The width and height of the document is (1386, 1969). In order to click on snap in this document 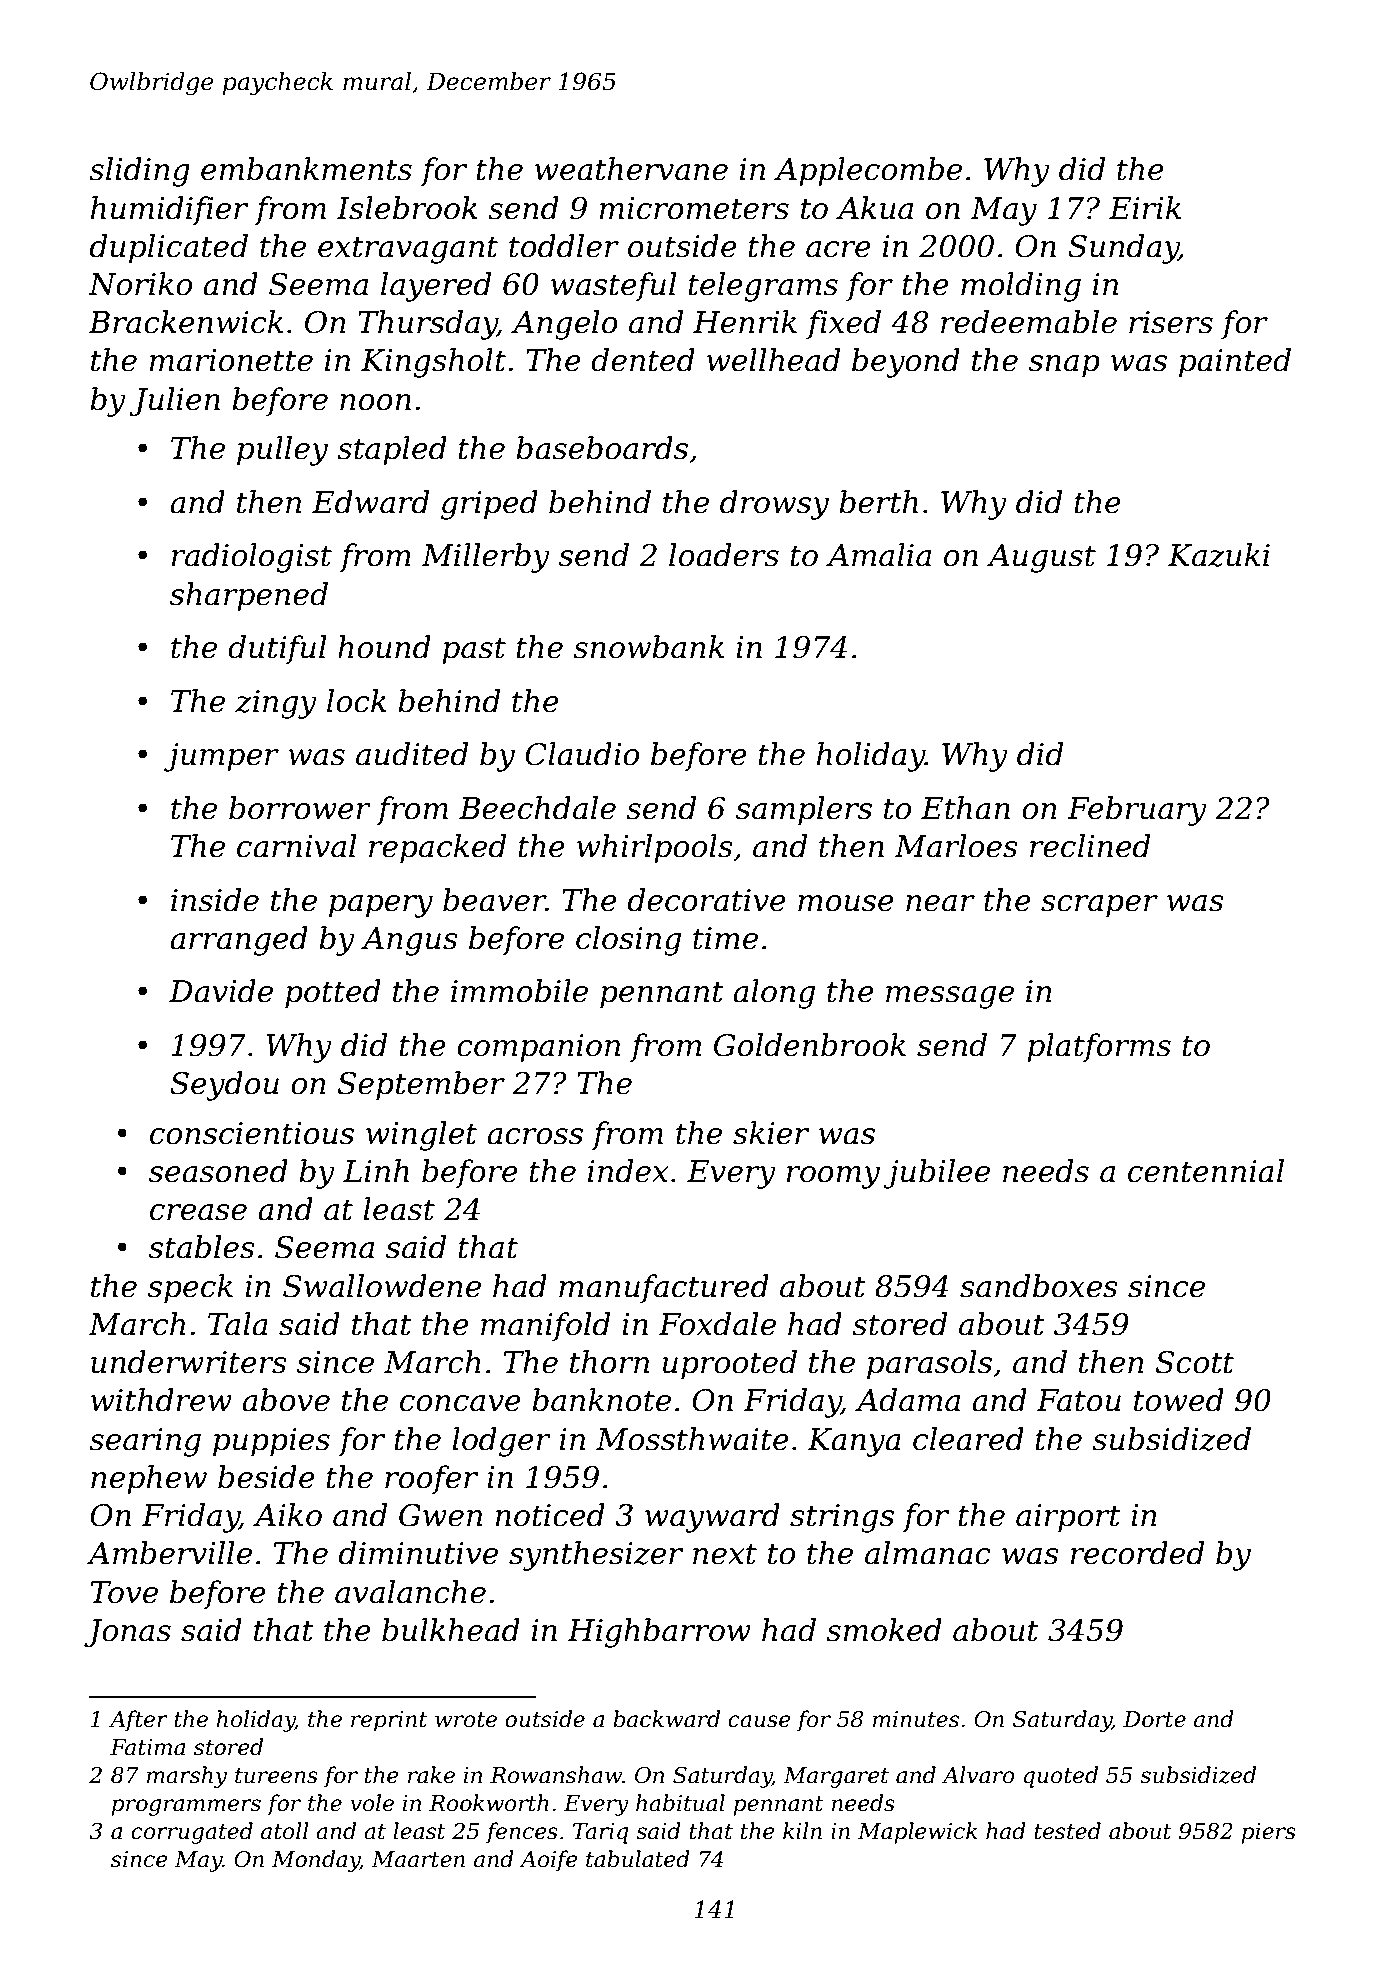, I will do `click(1064, 366)`.
